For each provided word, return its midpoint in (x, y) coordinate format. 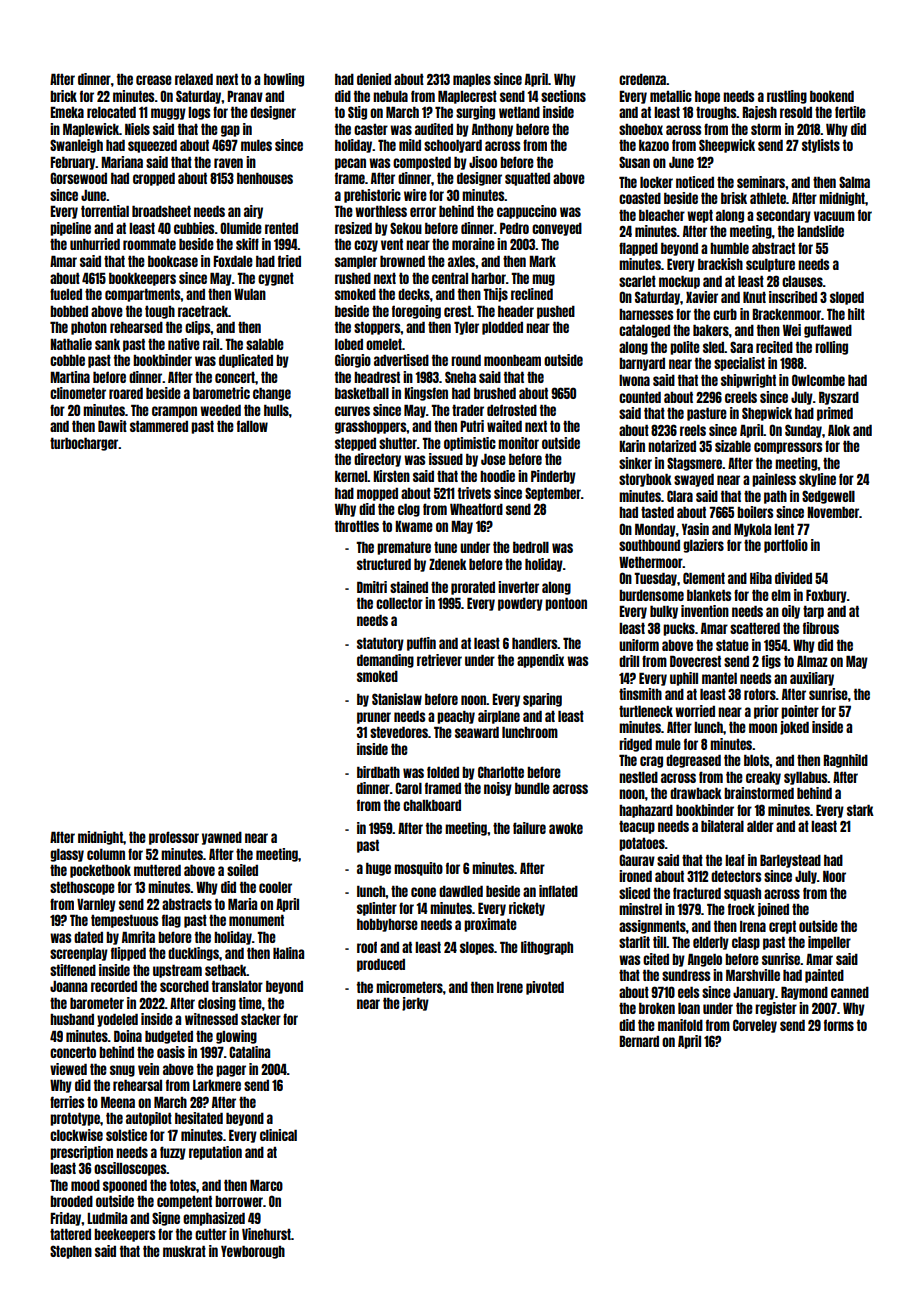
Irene (510, 987)
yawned (222, 838)
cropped (154, 179)
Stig (357, 113)
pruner (374, 718)
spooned (125, 1186)
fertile (850, 112)
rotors (760, 694)
